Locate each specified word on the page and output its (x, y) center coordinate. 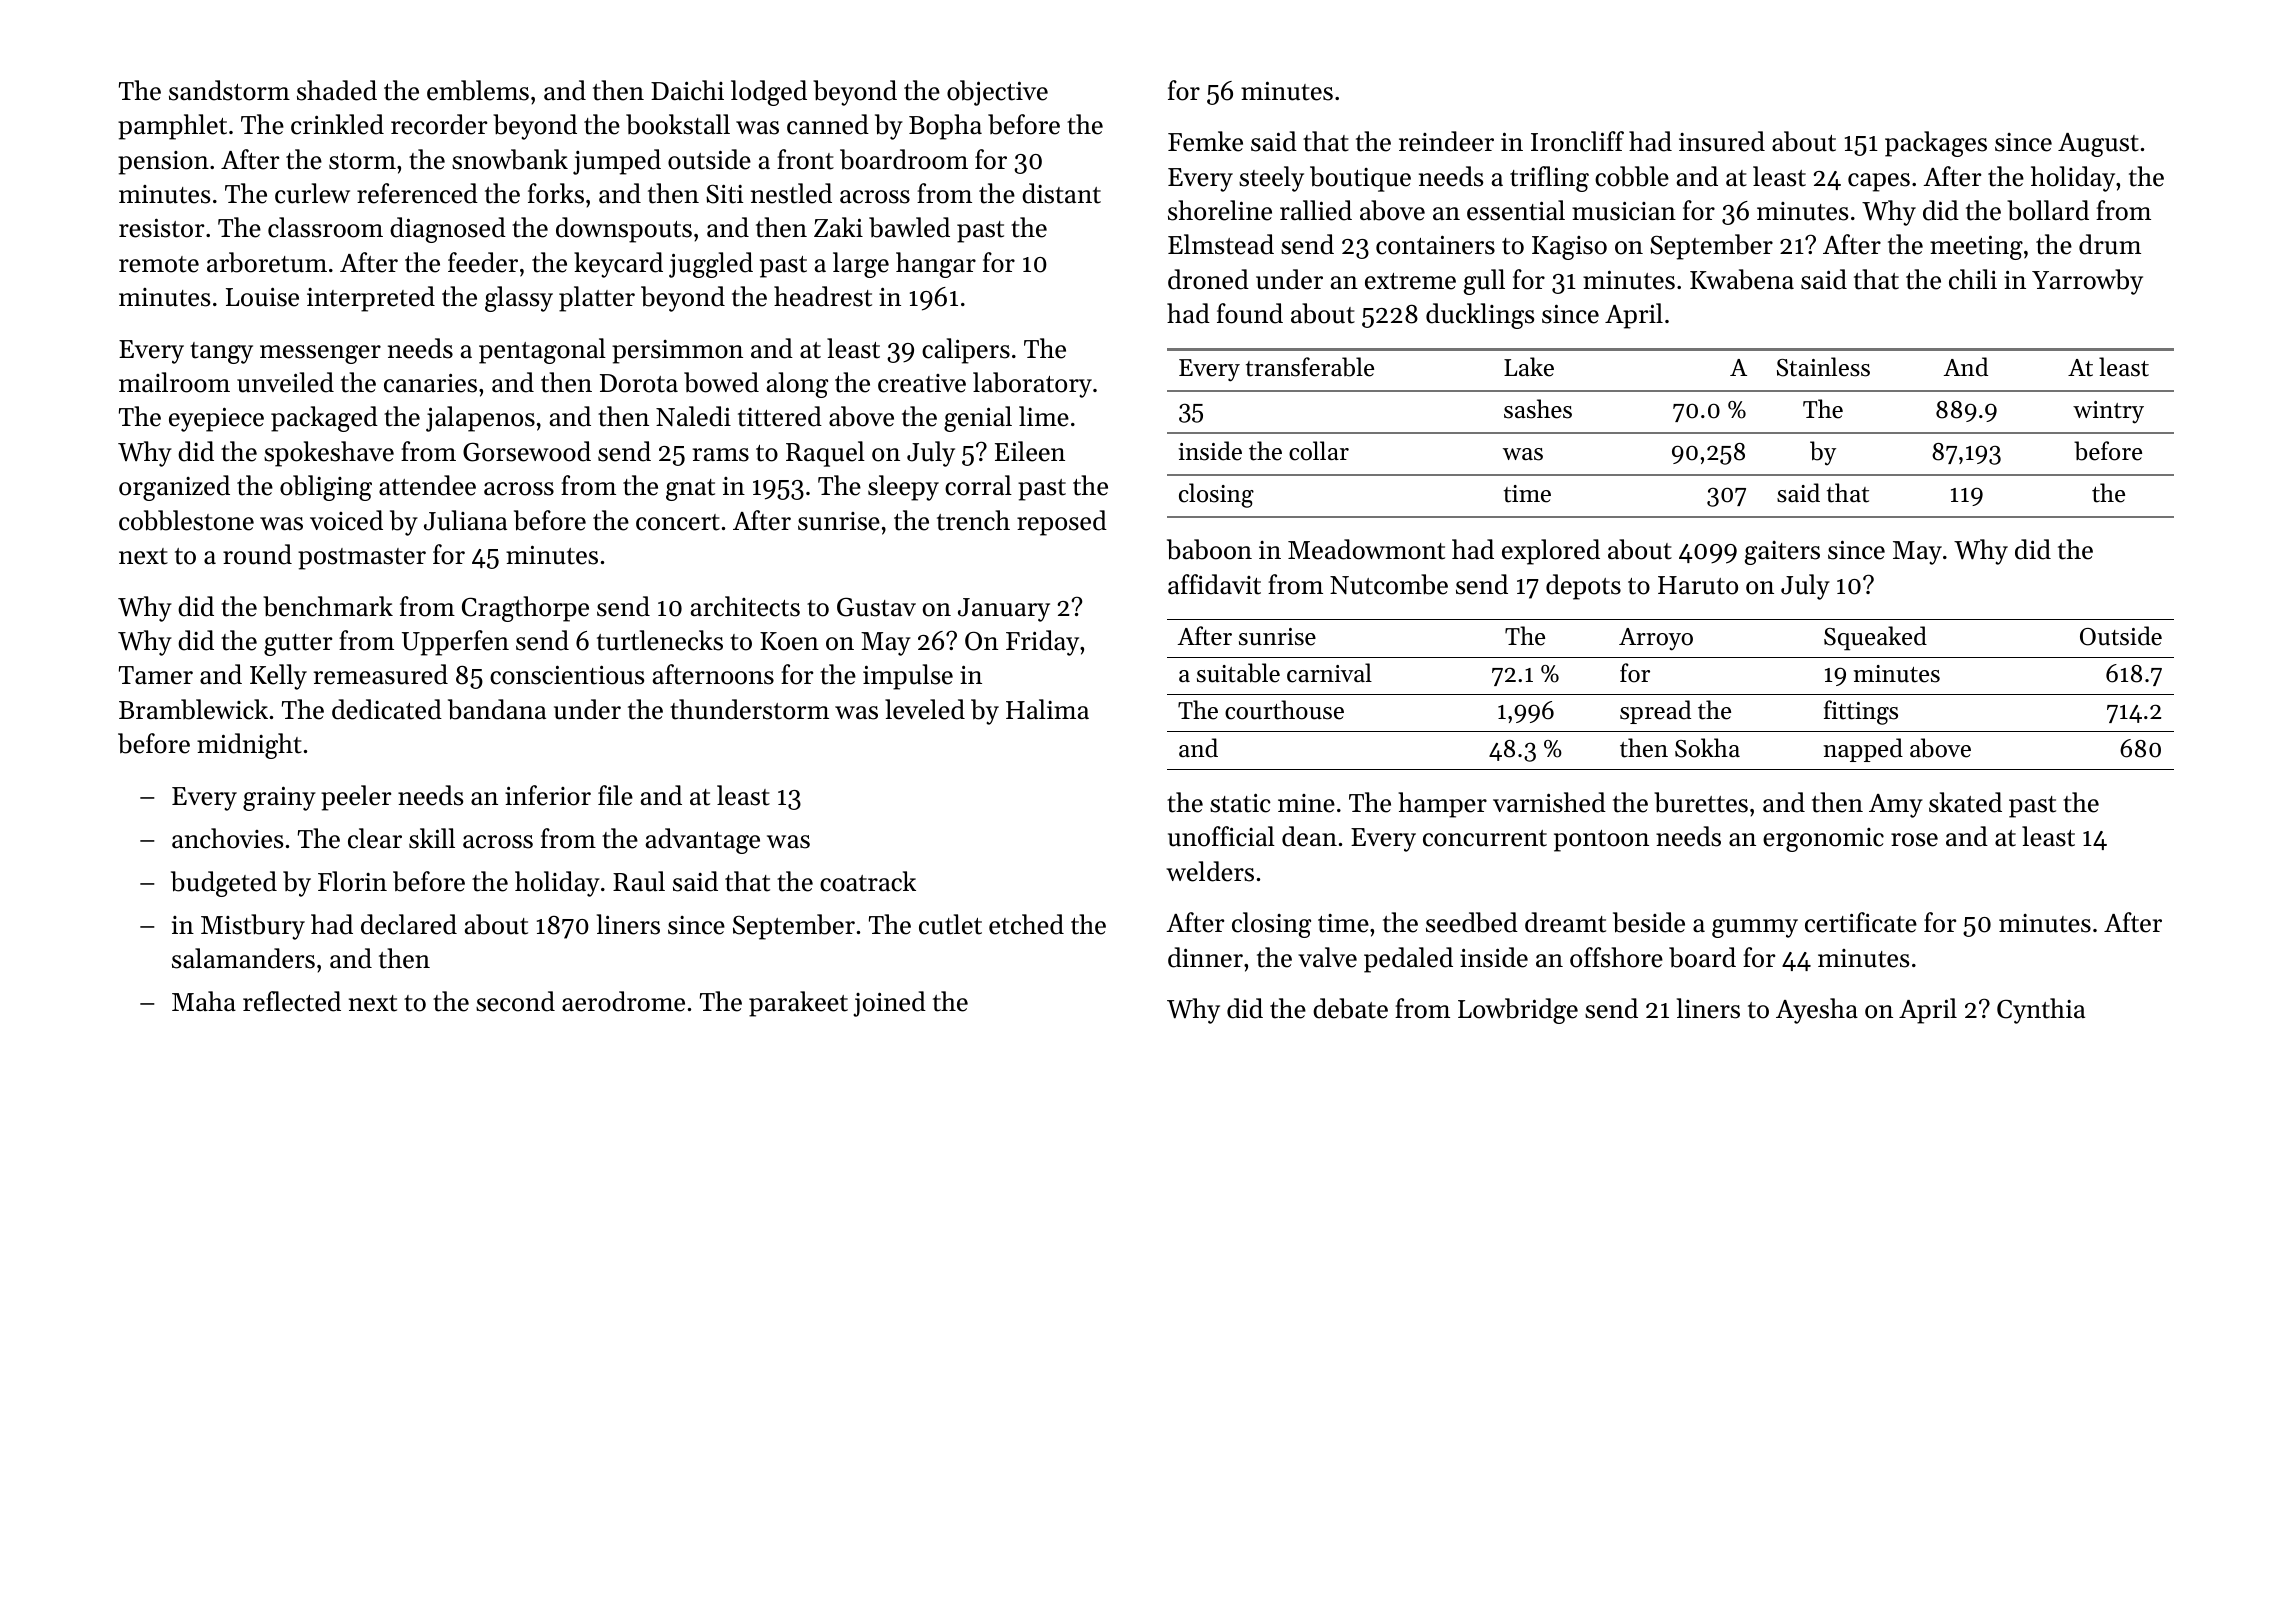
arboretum (267, 262)
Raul (639, 881)
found (1250, 313)
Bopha (945, 127)
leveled (925, 709)
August (2098, 145)
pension (163, 163)
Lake (1529, 367)
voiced (346, 520)
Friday (1042, 643)
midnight (249, 746)
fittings (1861, 712)
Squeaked (1875, 638)
